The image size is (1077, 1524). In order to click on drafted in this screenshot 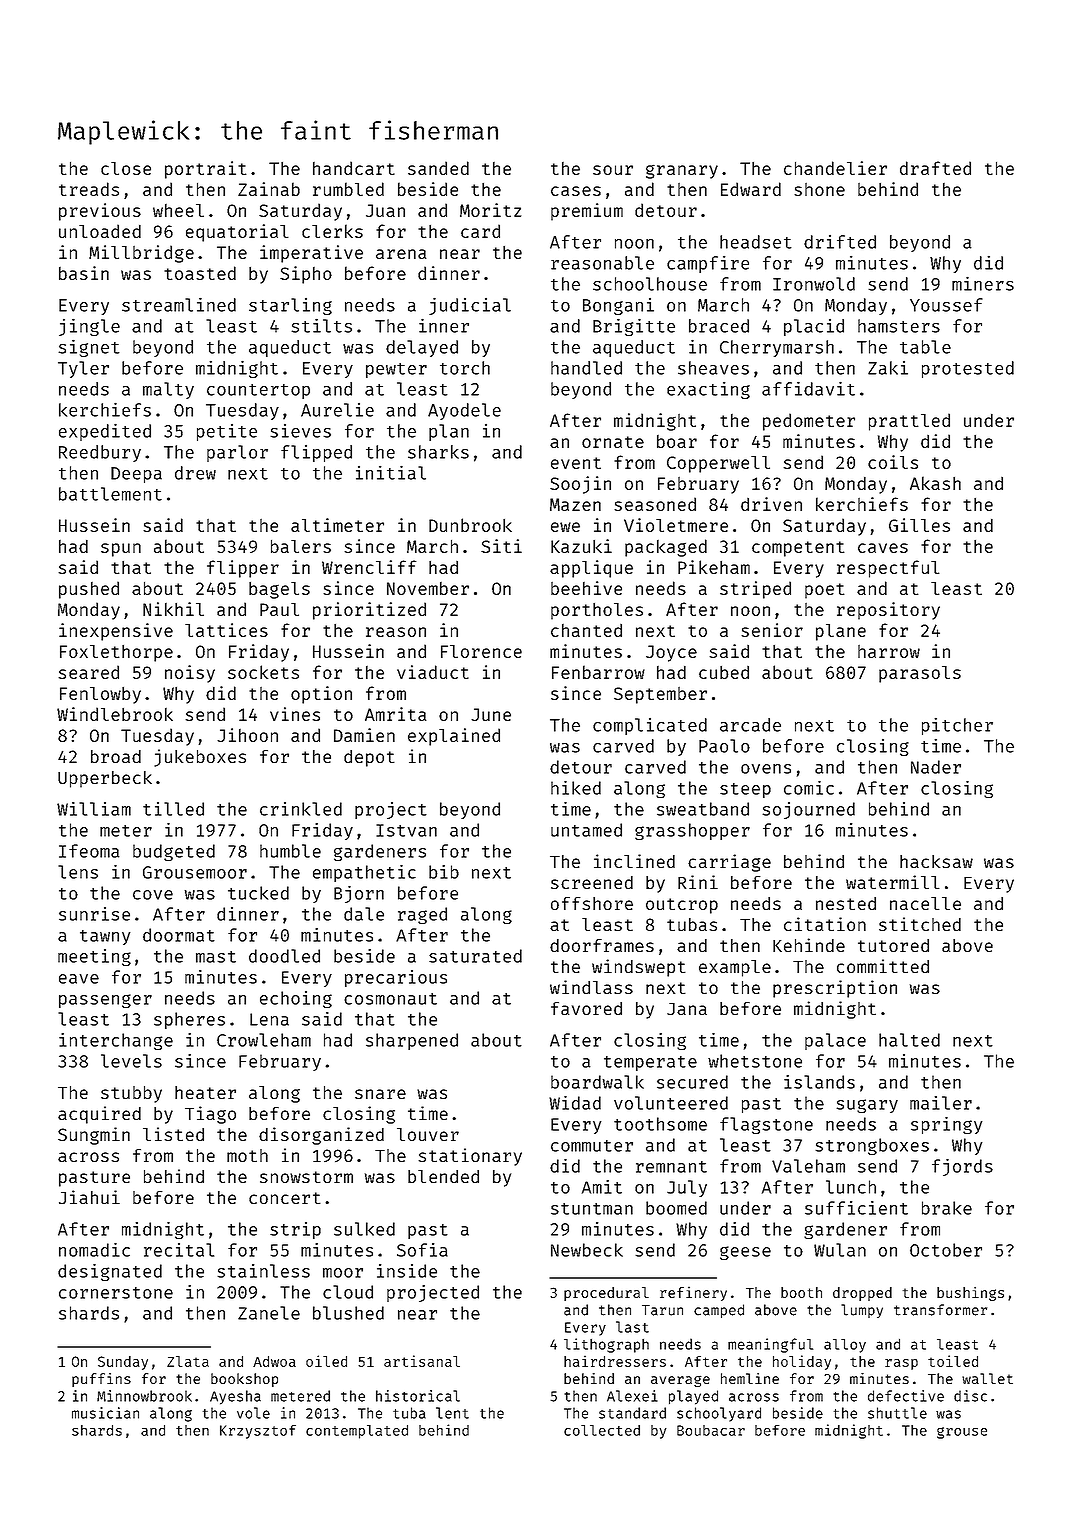, I will do `click(935, 168)`.
